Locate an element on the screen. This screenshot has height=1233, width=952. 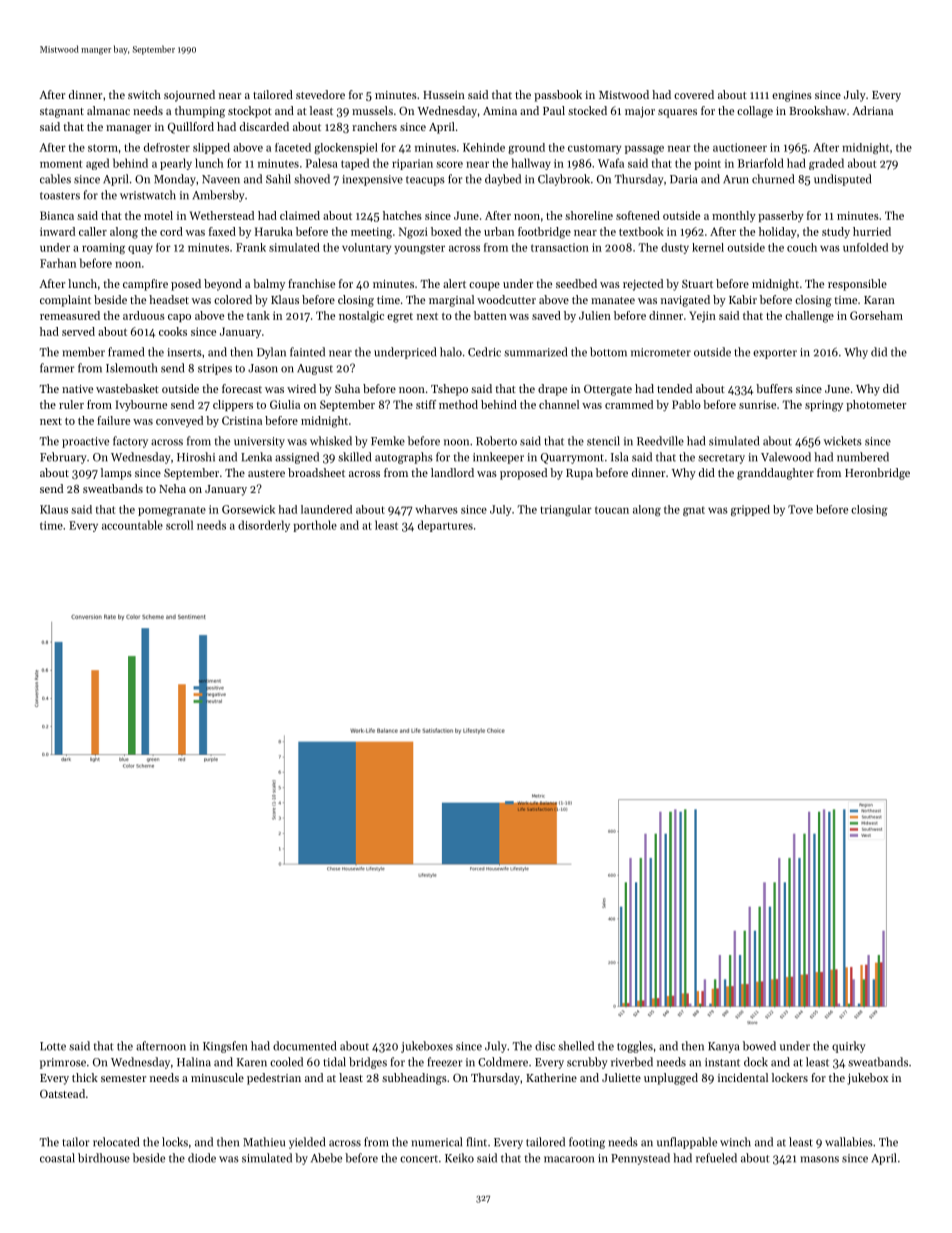
gripped is located at coordinates (750, 510).
